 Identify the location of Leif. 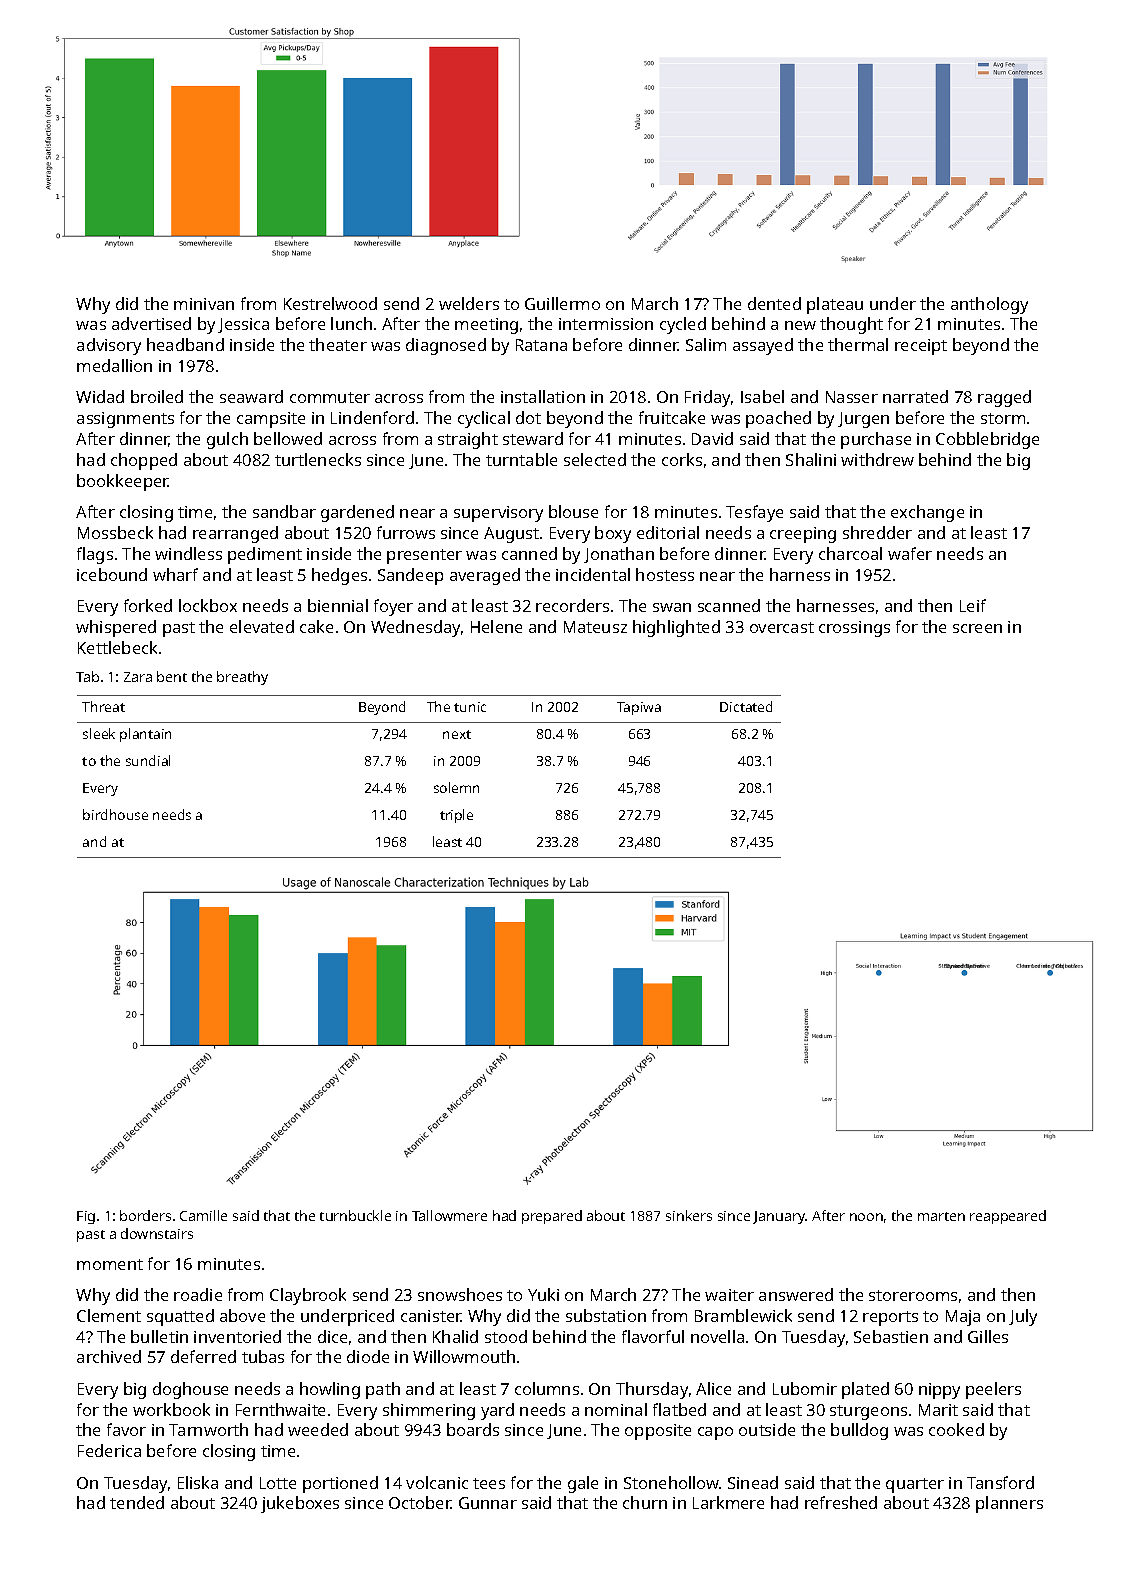
(973, 605).
